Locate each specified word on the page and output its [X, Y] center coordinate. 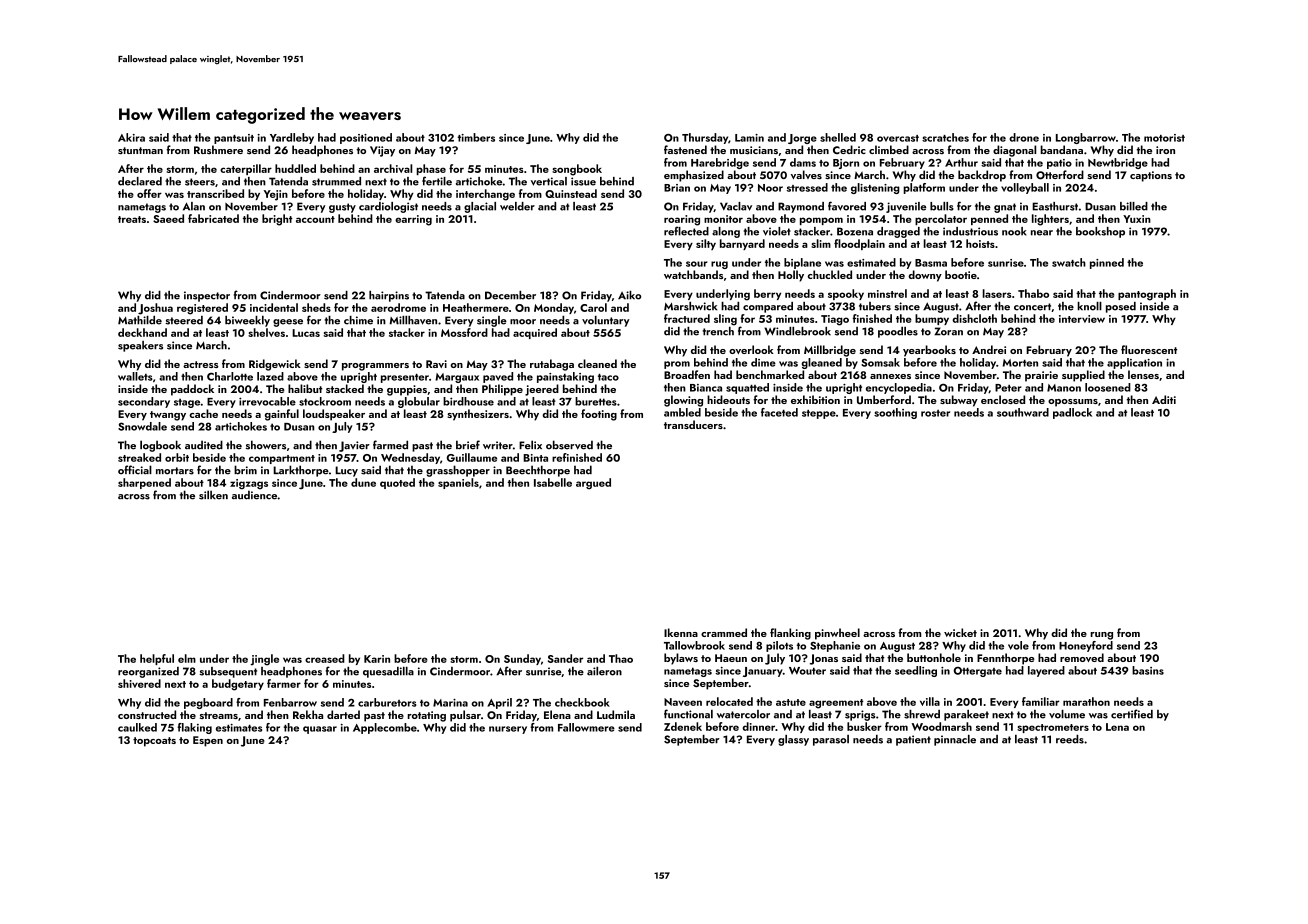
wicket [960, 632]
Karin [377, 659]
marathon [1086, 701]
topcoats [154, 742]
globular [419, 402]
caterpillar [246, 169]
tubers [875, 306]
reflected [686, 231]
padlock [1072, 413]
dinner [758, 726]
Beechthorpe [538, 471]
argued [593, 484]
